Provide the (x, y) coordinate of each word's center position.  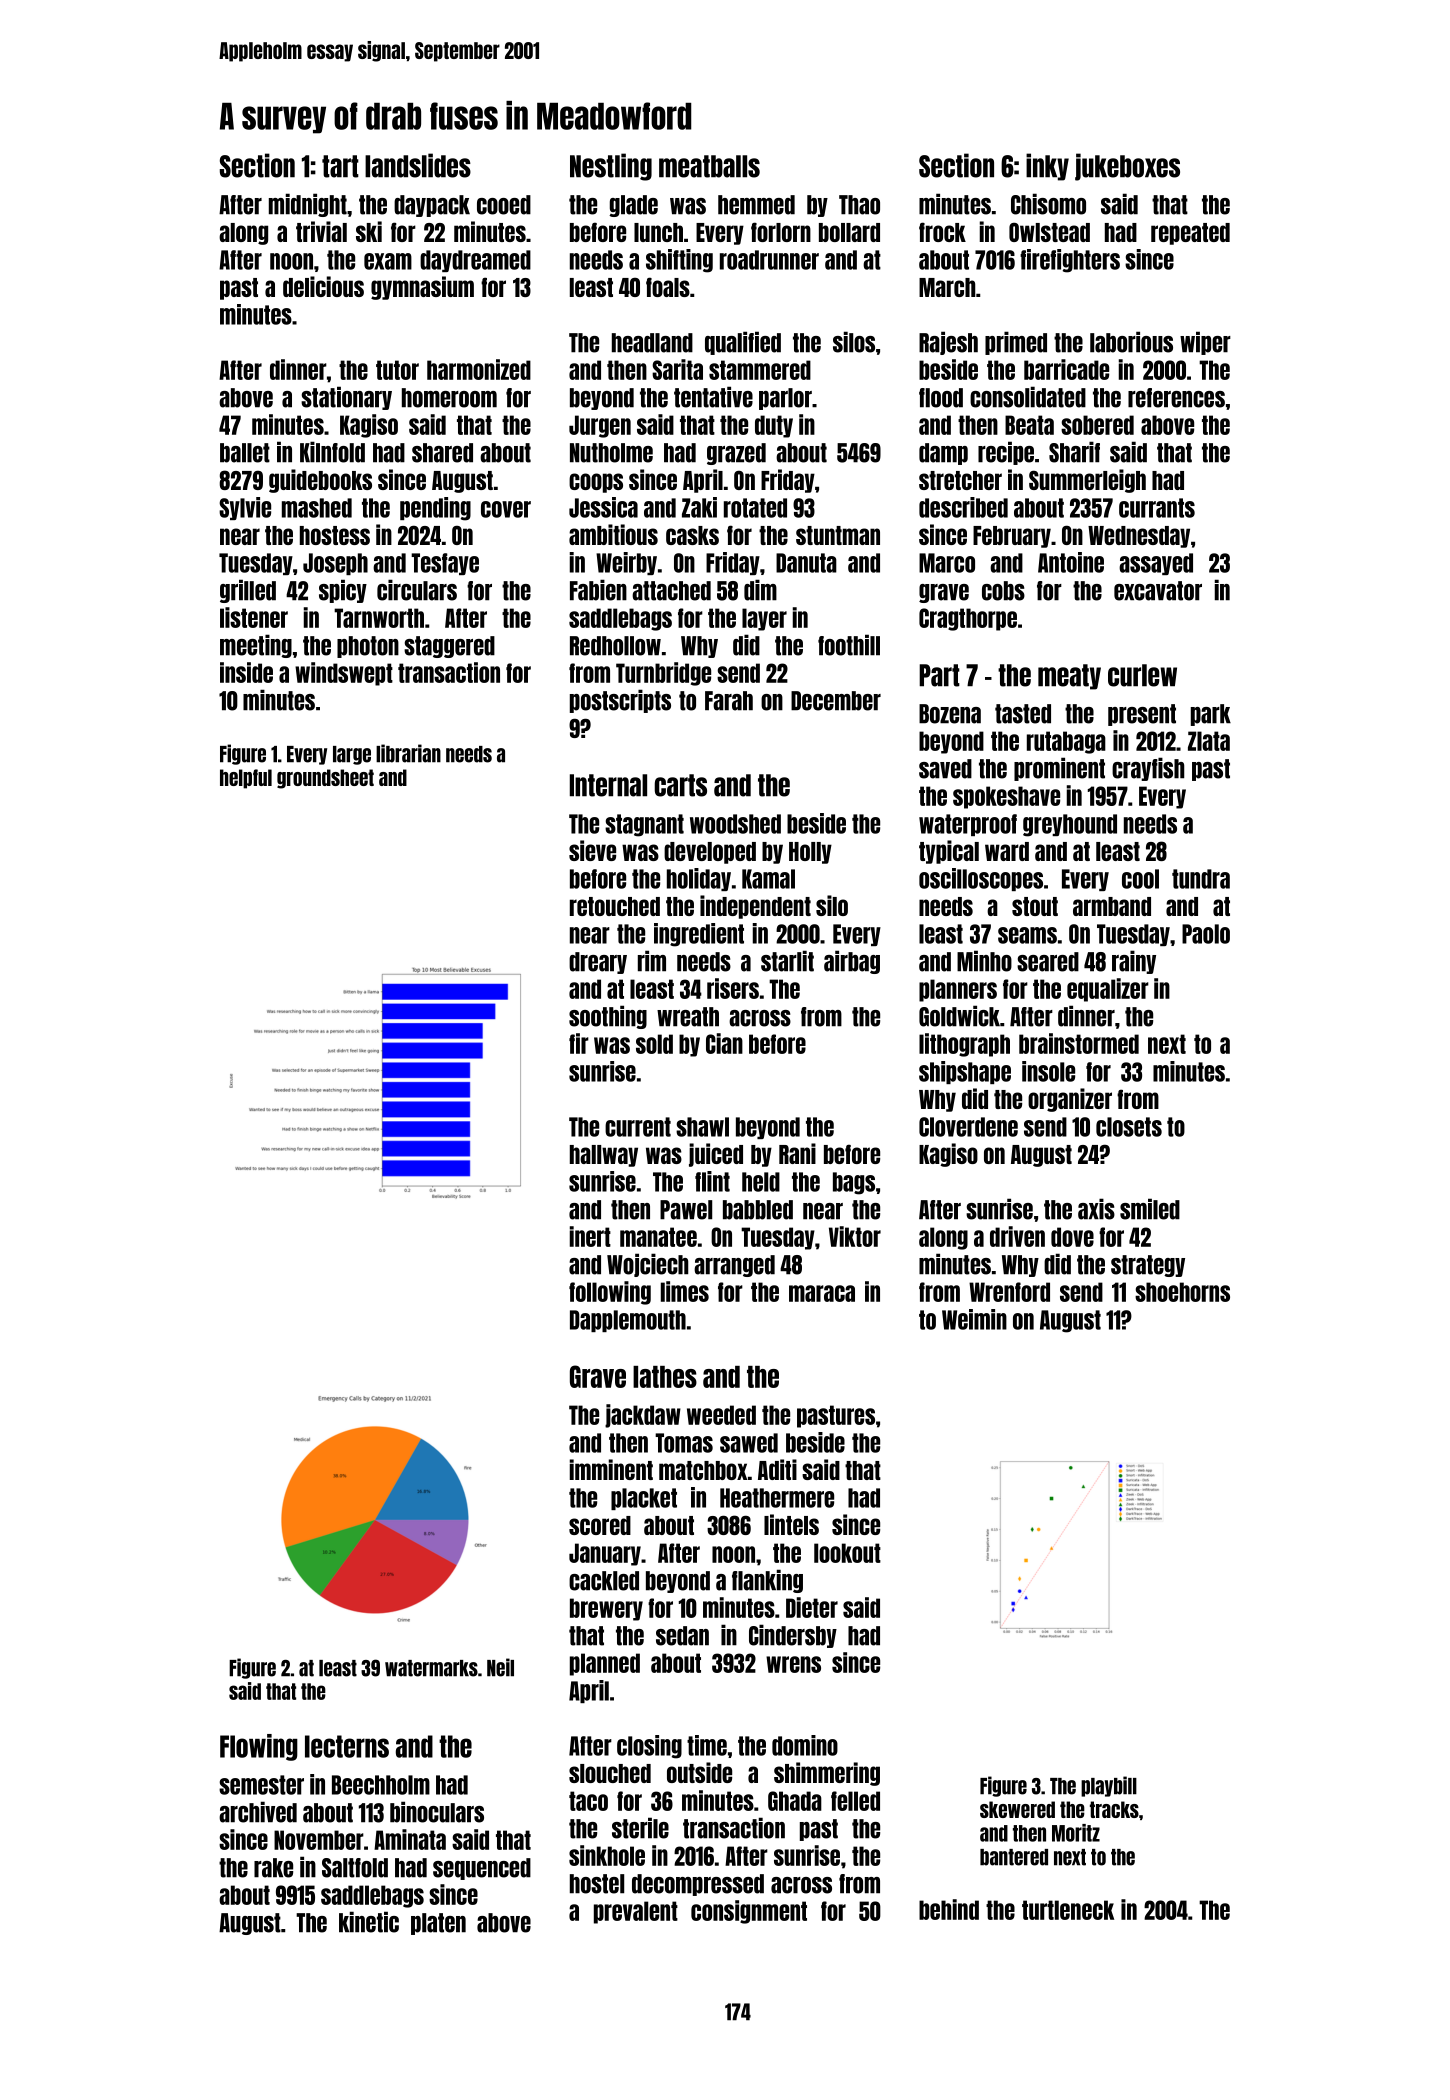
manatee (658, 1237)
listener (254, 617)
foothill (849, 645)
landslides (418, 165)
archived (258, 1812)
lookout (847, 1553)
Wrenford (1009, 1292)
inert (590, 1236)
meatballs (709, 166)
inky (1047, 167)
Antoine (1071, 562)
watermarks (431, 1668)
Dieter (812, 1607)
